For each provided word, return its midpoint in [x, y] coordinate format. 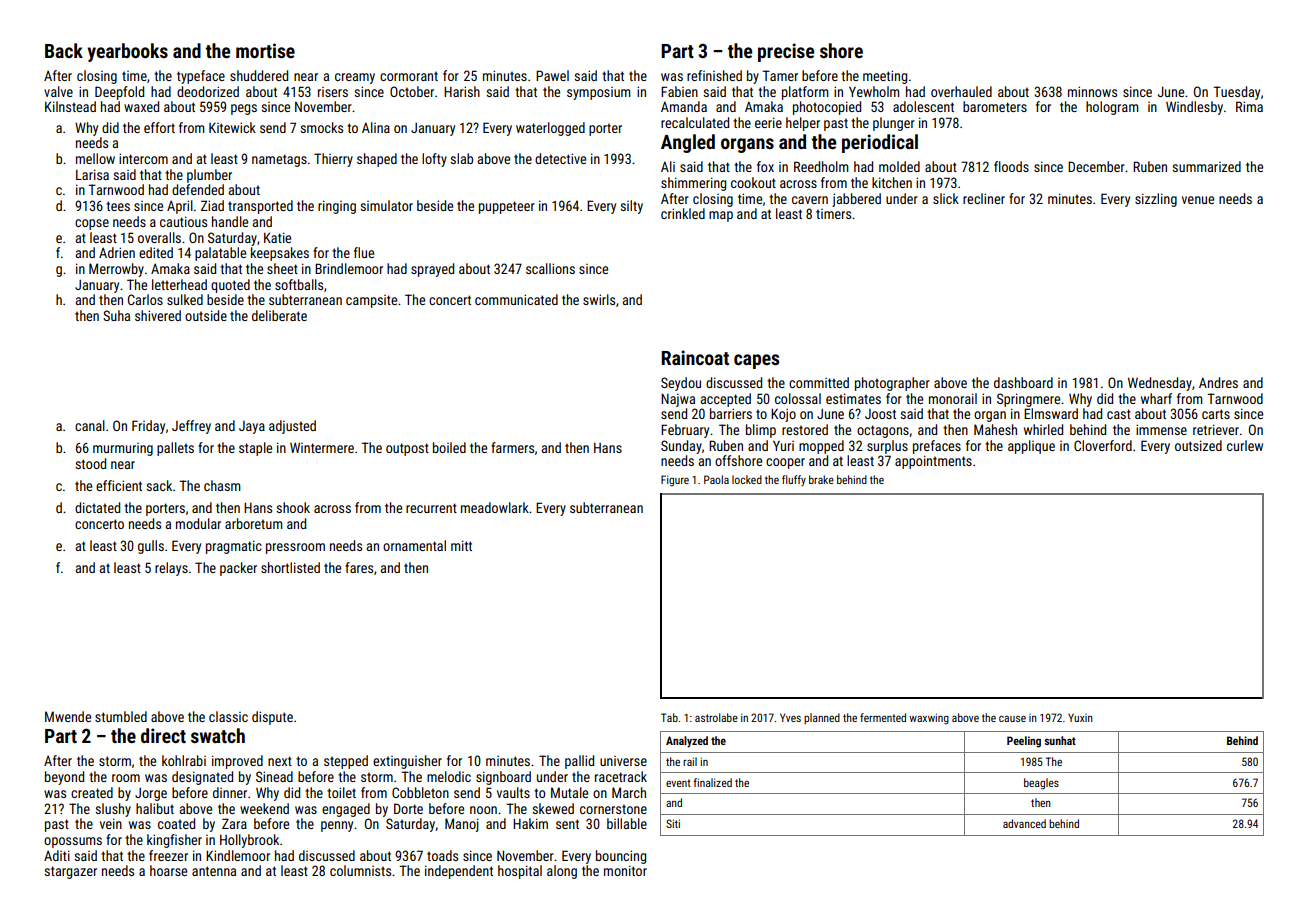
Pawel [552, 75]
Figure [675, 481]
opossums [73, 842]
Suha [116, 315]
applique [1031, 447]
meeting [885, 77]
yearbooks [127, 52]
